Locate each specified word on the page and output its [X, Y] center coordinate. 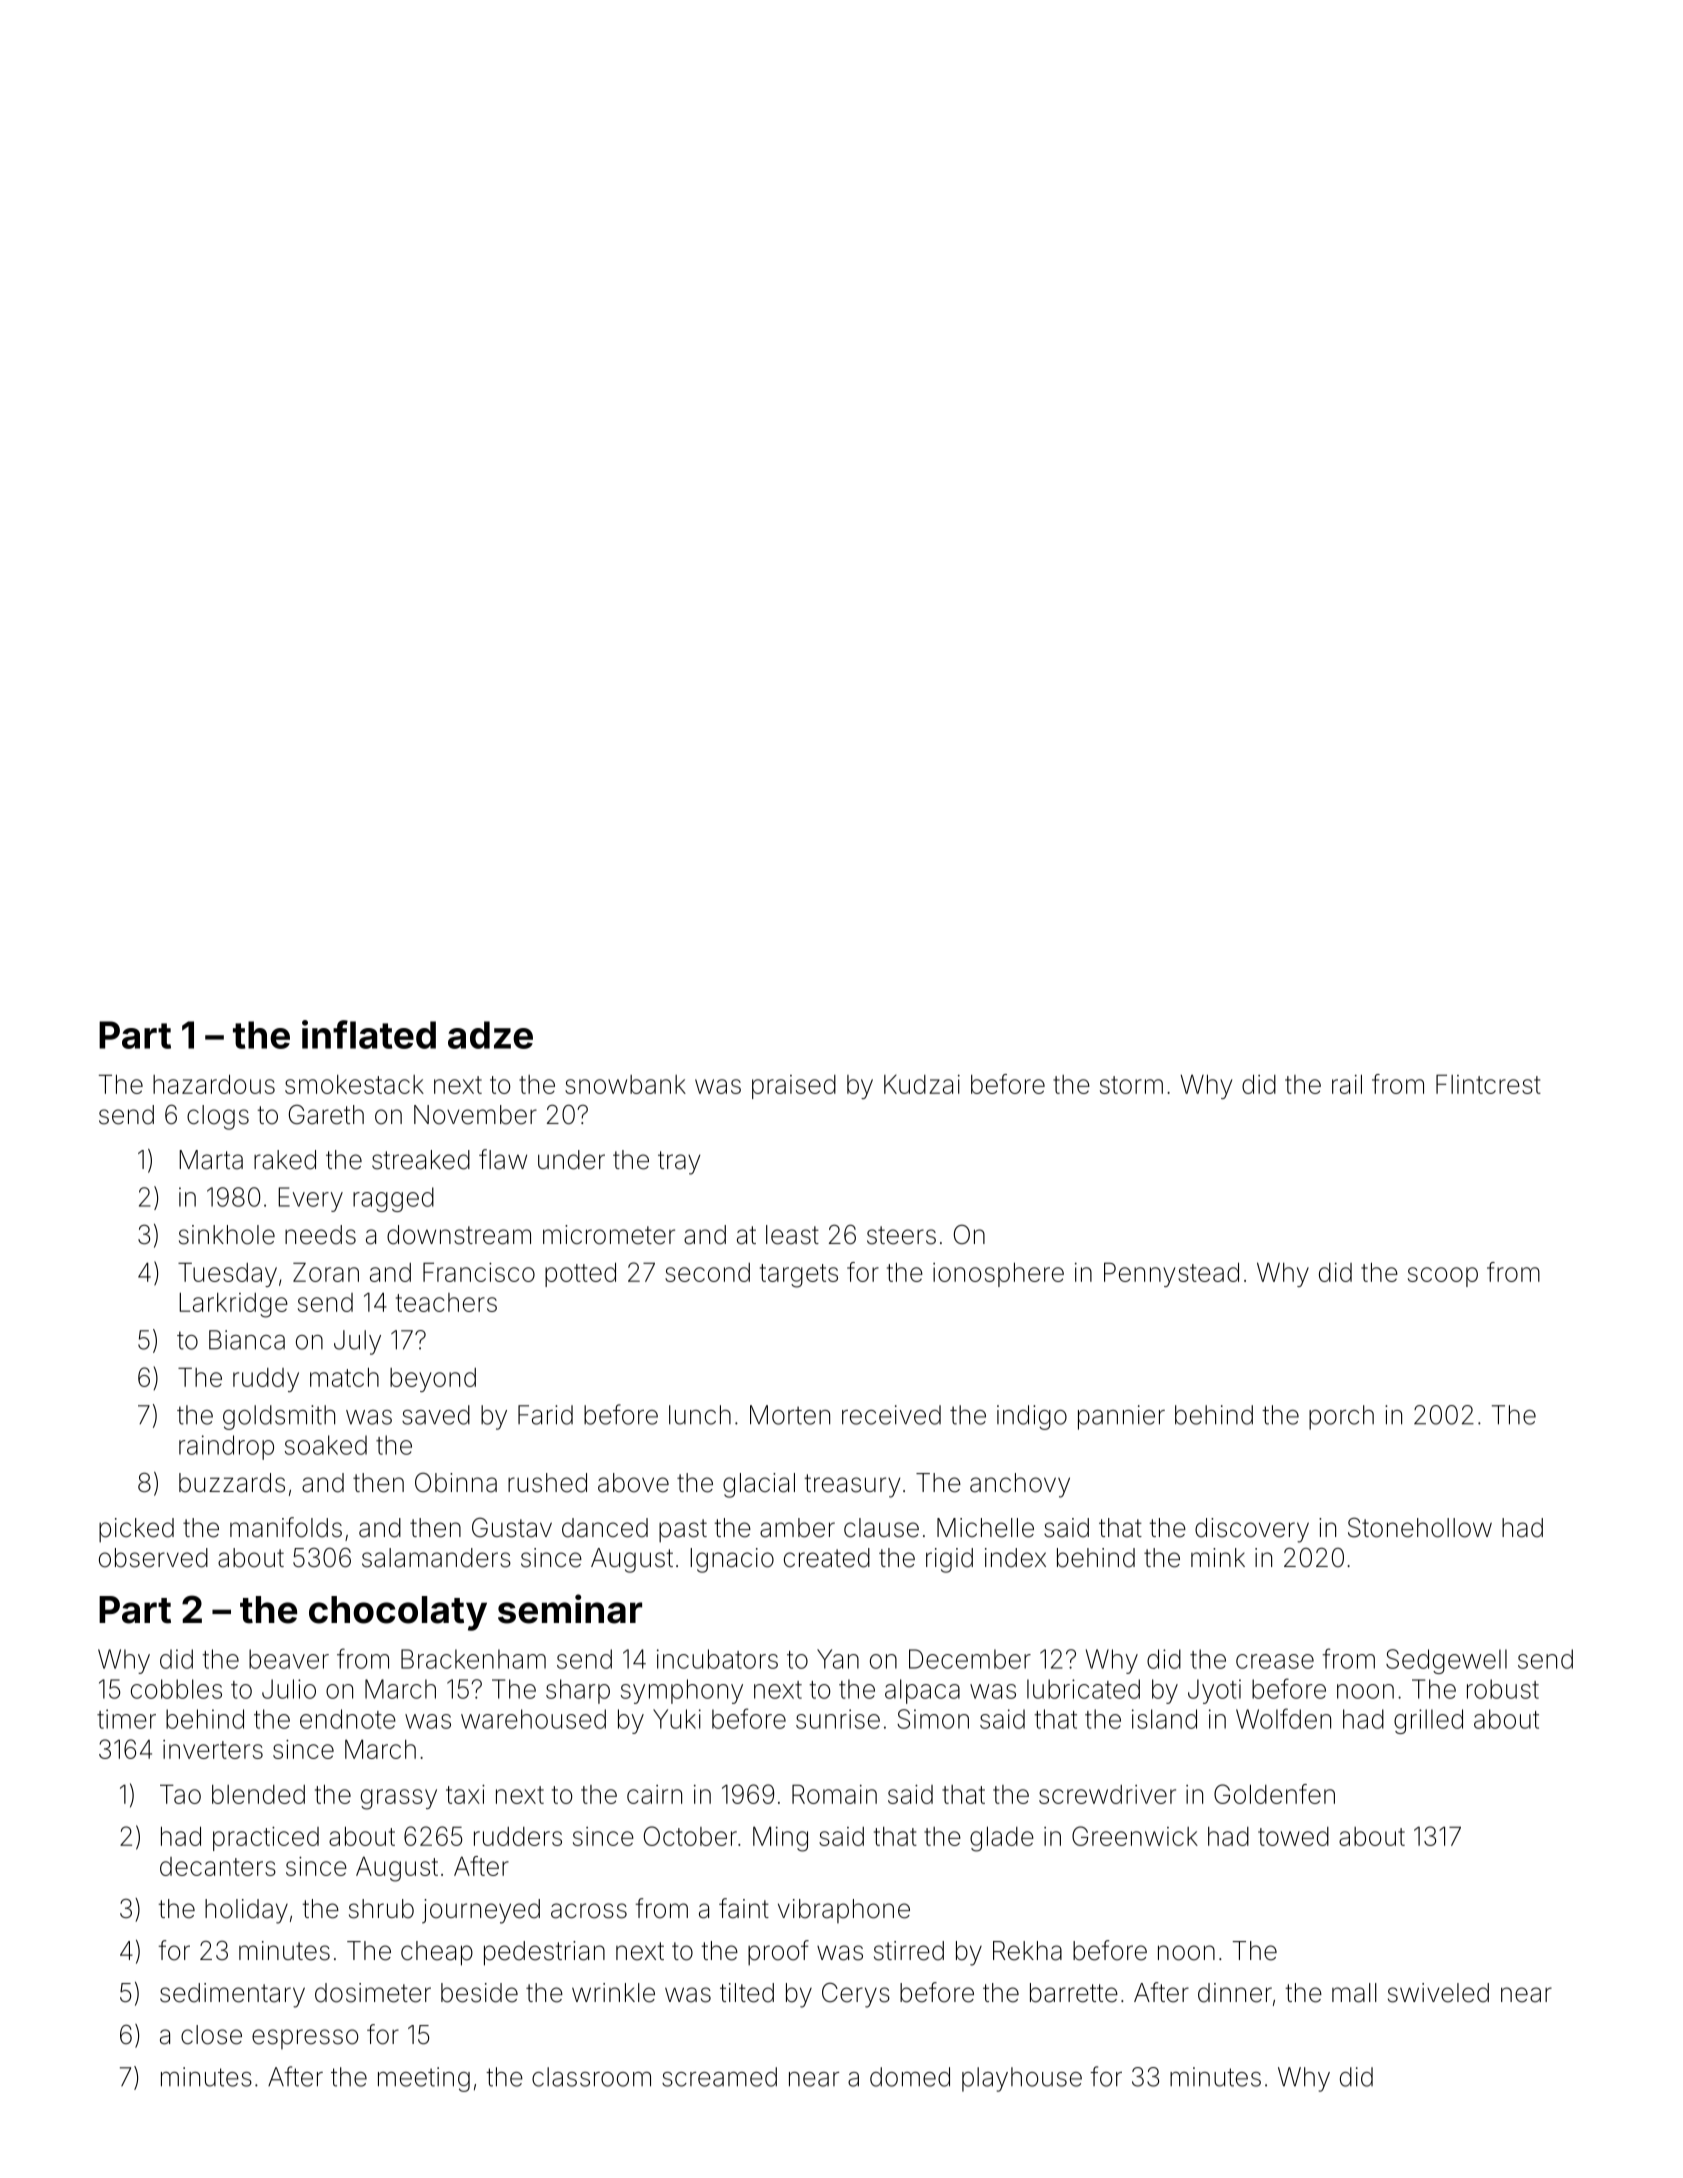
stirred [909, 1951]
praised [794, 1087]
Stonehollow [1420, 1527]
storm [1131, 1085]
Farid [545, 1415]
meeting [424, 2079]
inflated [369, 1034]
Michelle [985, 1528]
